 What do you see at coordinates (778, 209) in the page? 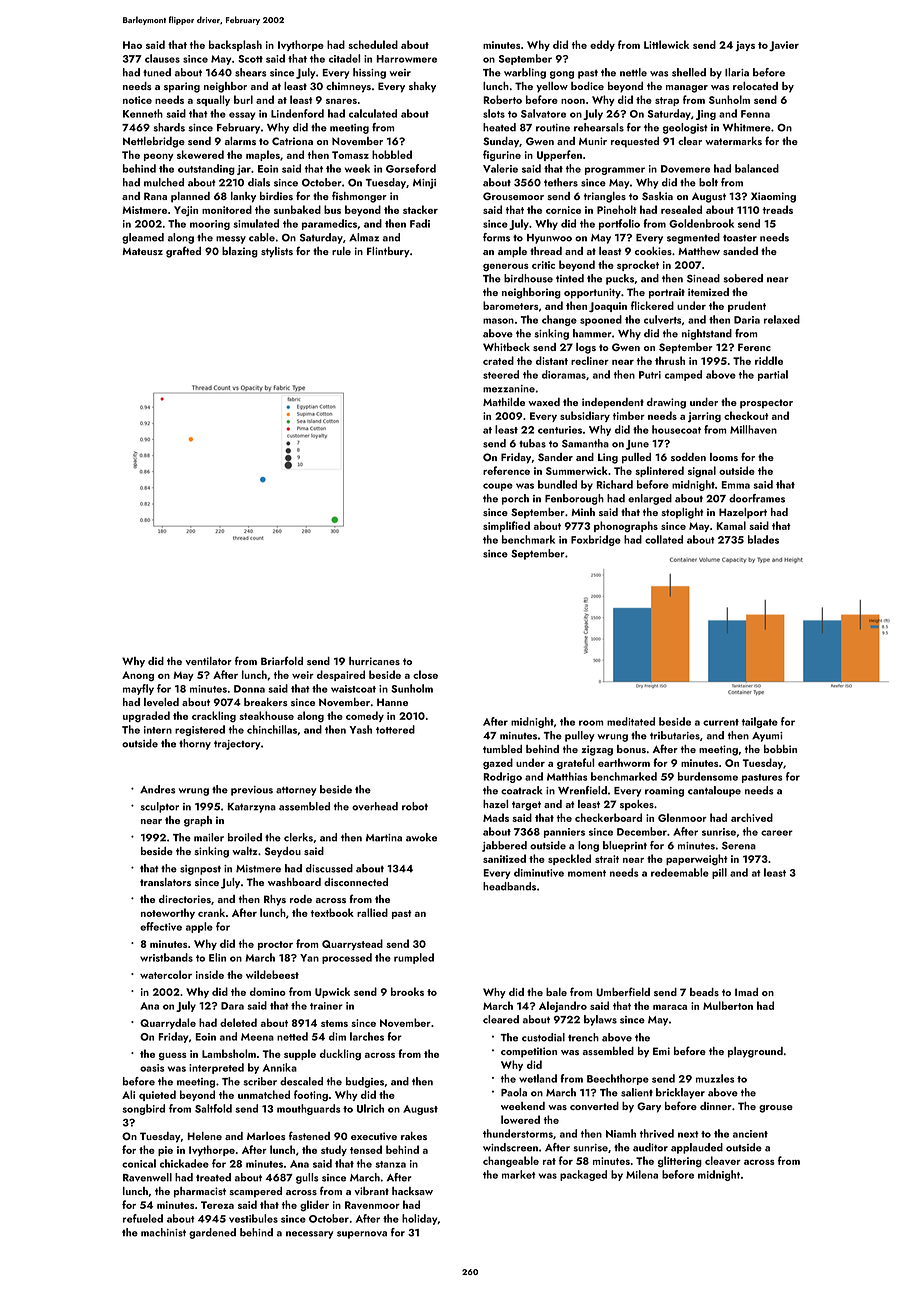
I see `treads` at bounding box center [778, 209].
